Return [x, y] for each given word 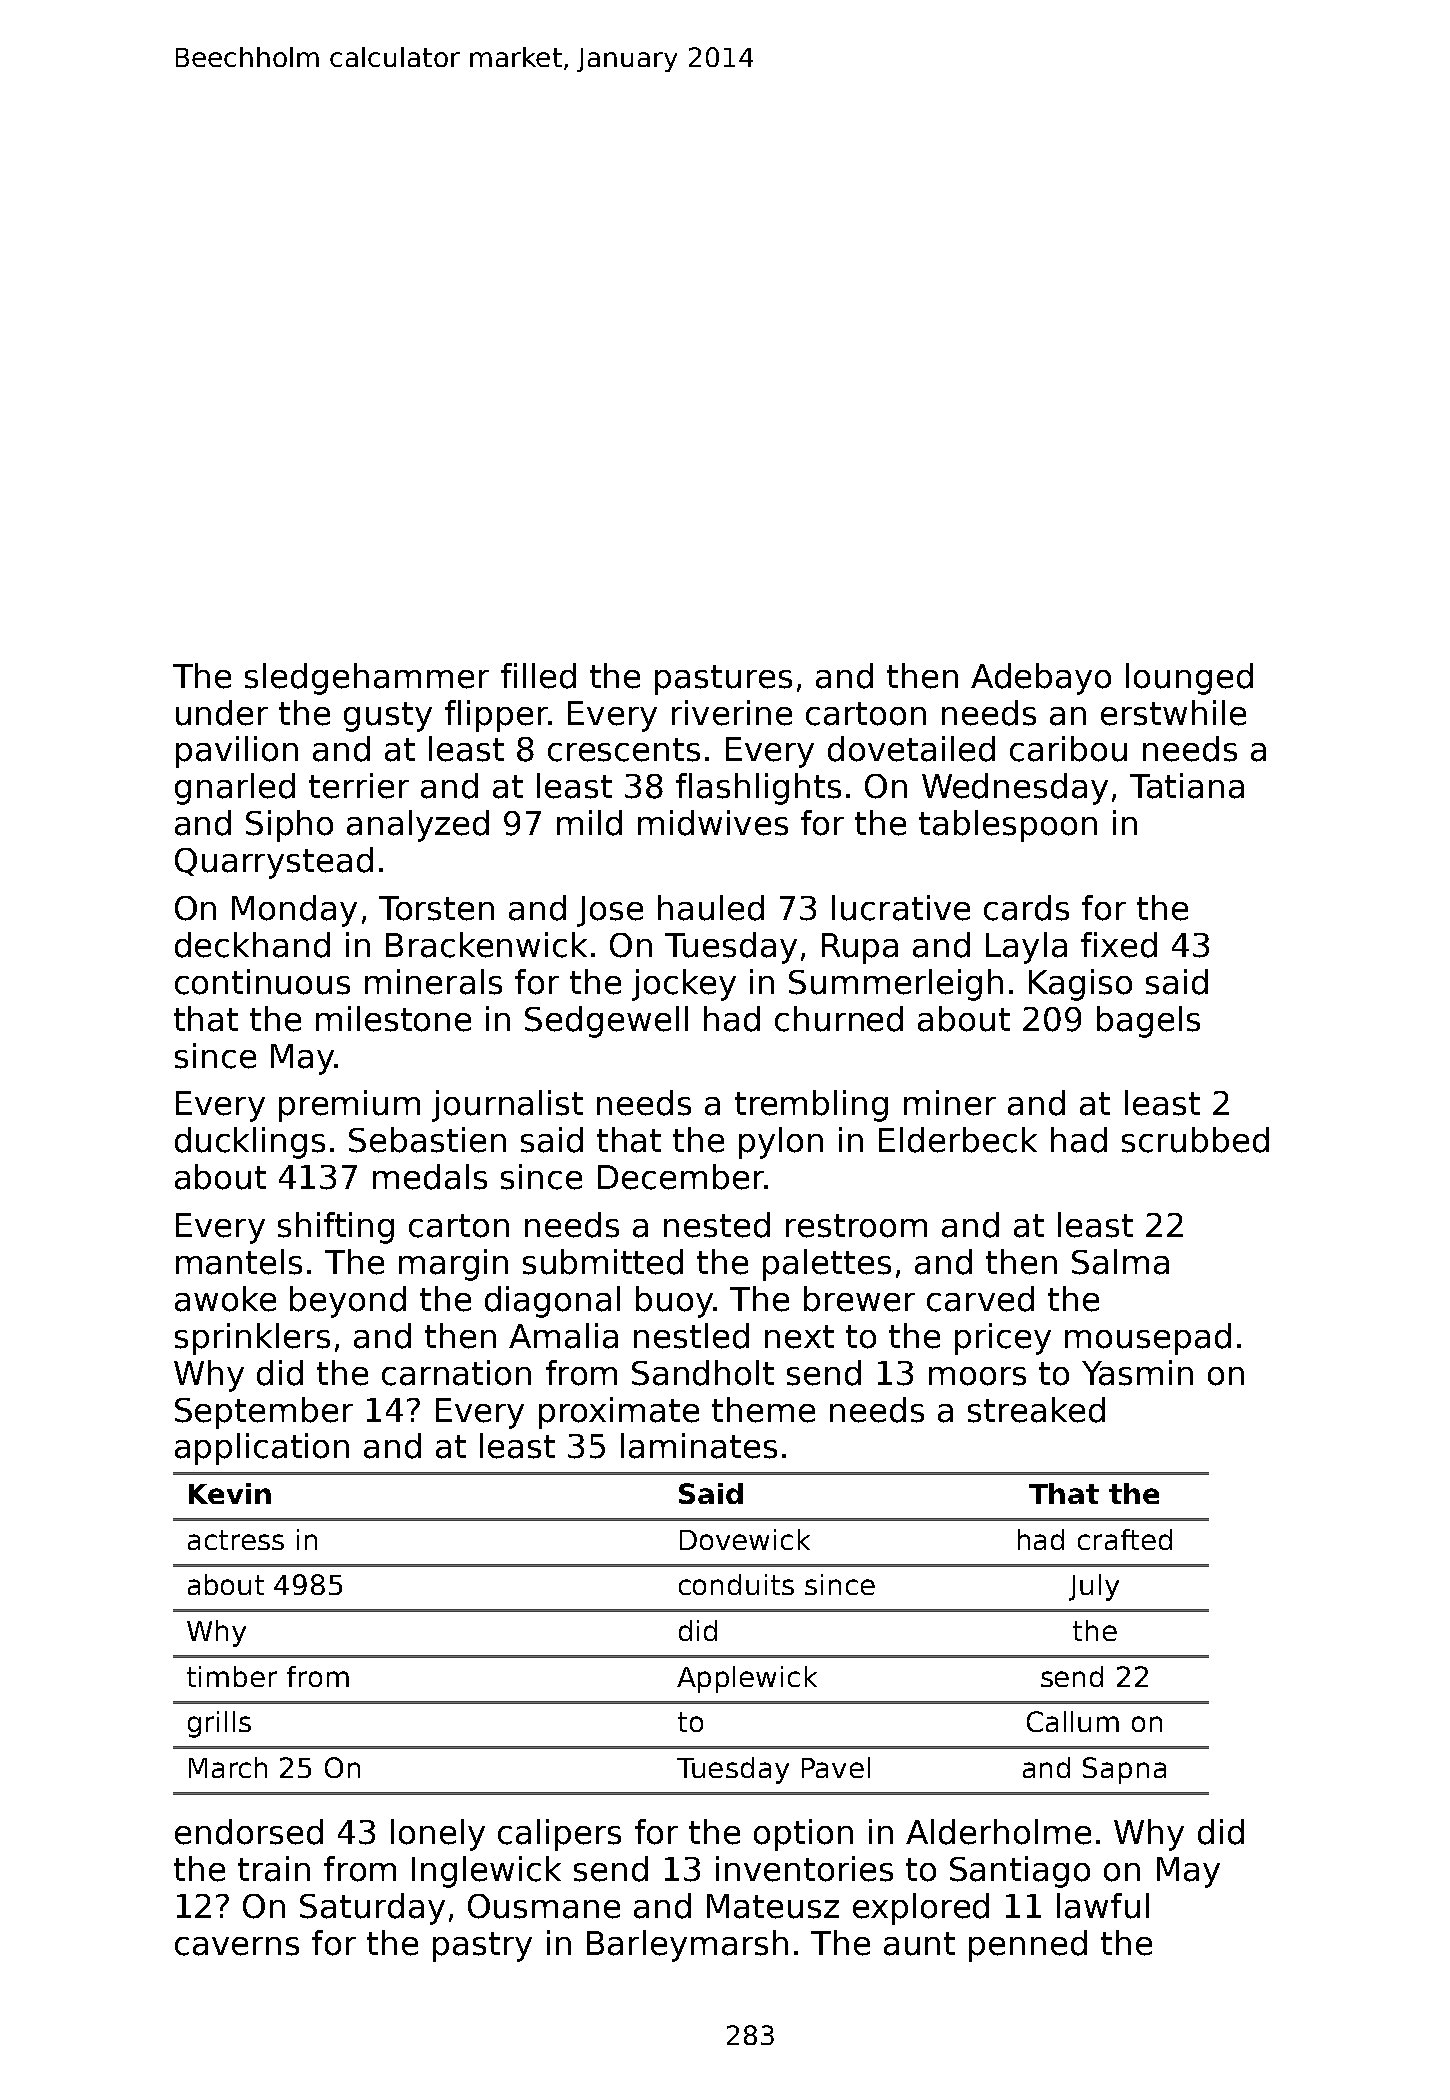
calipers [559, 1835]
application [262, 1449]
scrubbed [1195, 1140]
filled [538, 676]
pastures [723, 680]
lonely [438, 1835]
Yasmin [1137, 1373]
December [681, 1177]
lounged [1189, 679]
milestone [393, 1019]
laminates [699, 1446]
